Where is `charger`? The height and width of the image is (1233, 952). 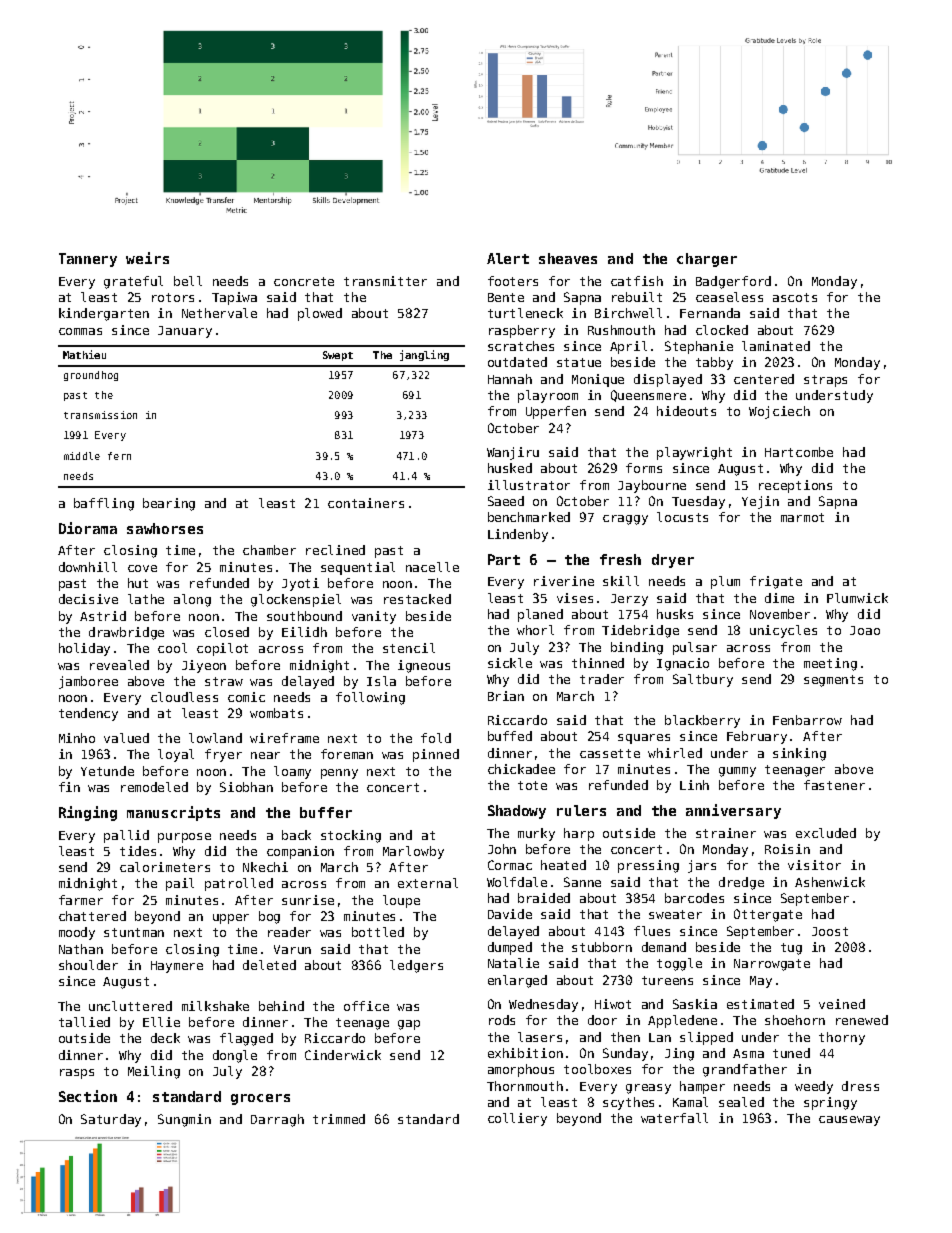
charger is located at coordinates (707, 260).
